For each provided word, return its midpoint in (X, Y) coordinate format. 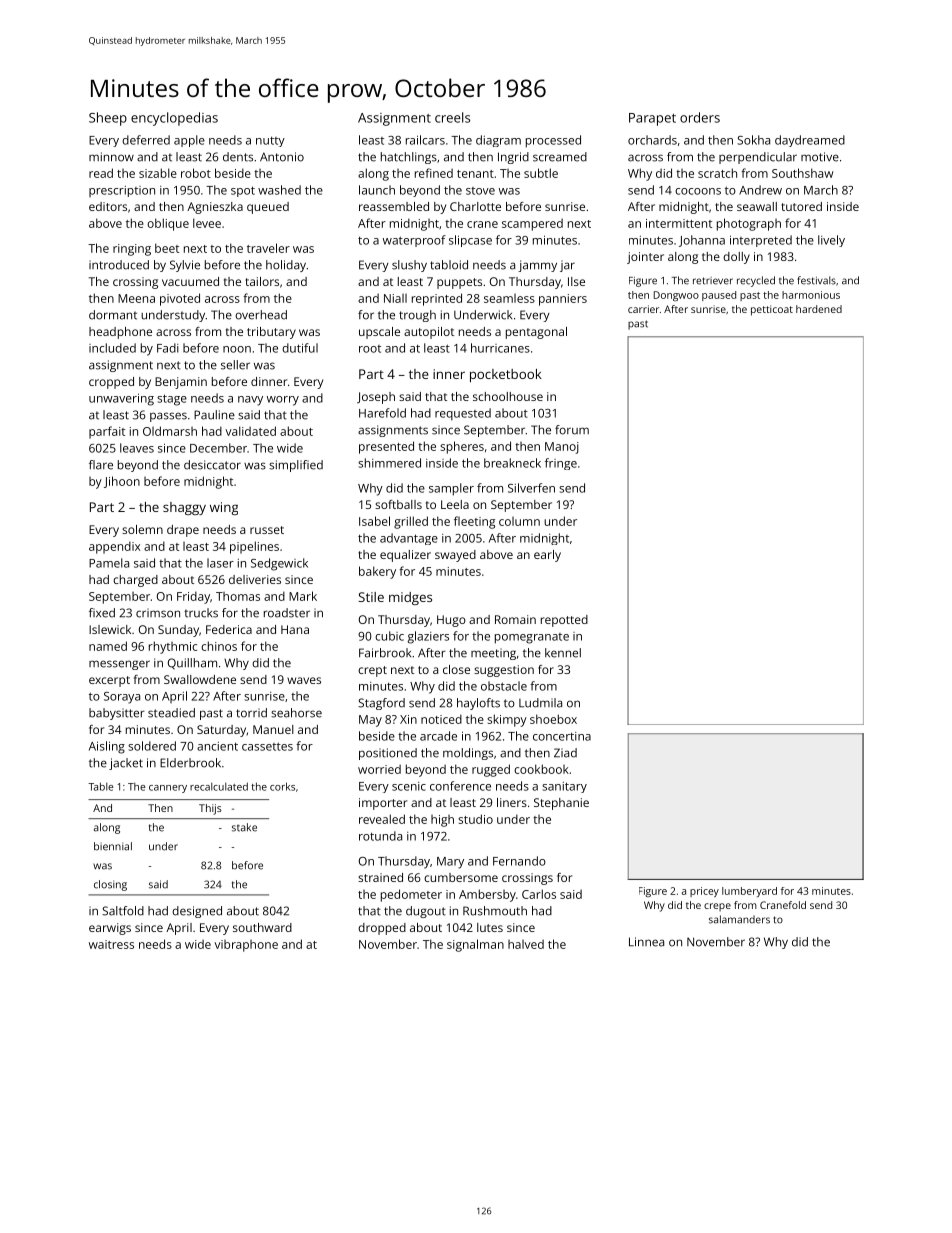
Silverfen (531, 488)
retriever (713, 281)
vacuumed (190, 281)
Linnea (646, 942)
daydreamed (810, 141)
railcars (425, 140)
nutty (270, 141)
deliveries (255, 579)
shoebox (553, 719)
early (547, 556)
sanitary (564, 787)
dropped (382, 929)
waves (304, 680)
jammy (537, 266)
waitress (111, 944)
